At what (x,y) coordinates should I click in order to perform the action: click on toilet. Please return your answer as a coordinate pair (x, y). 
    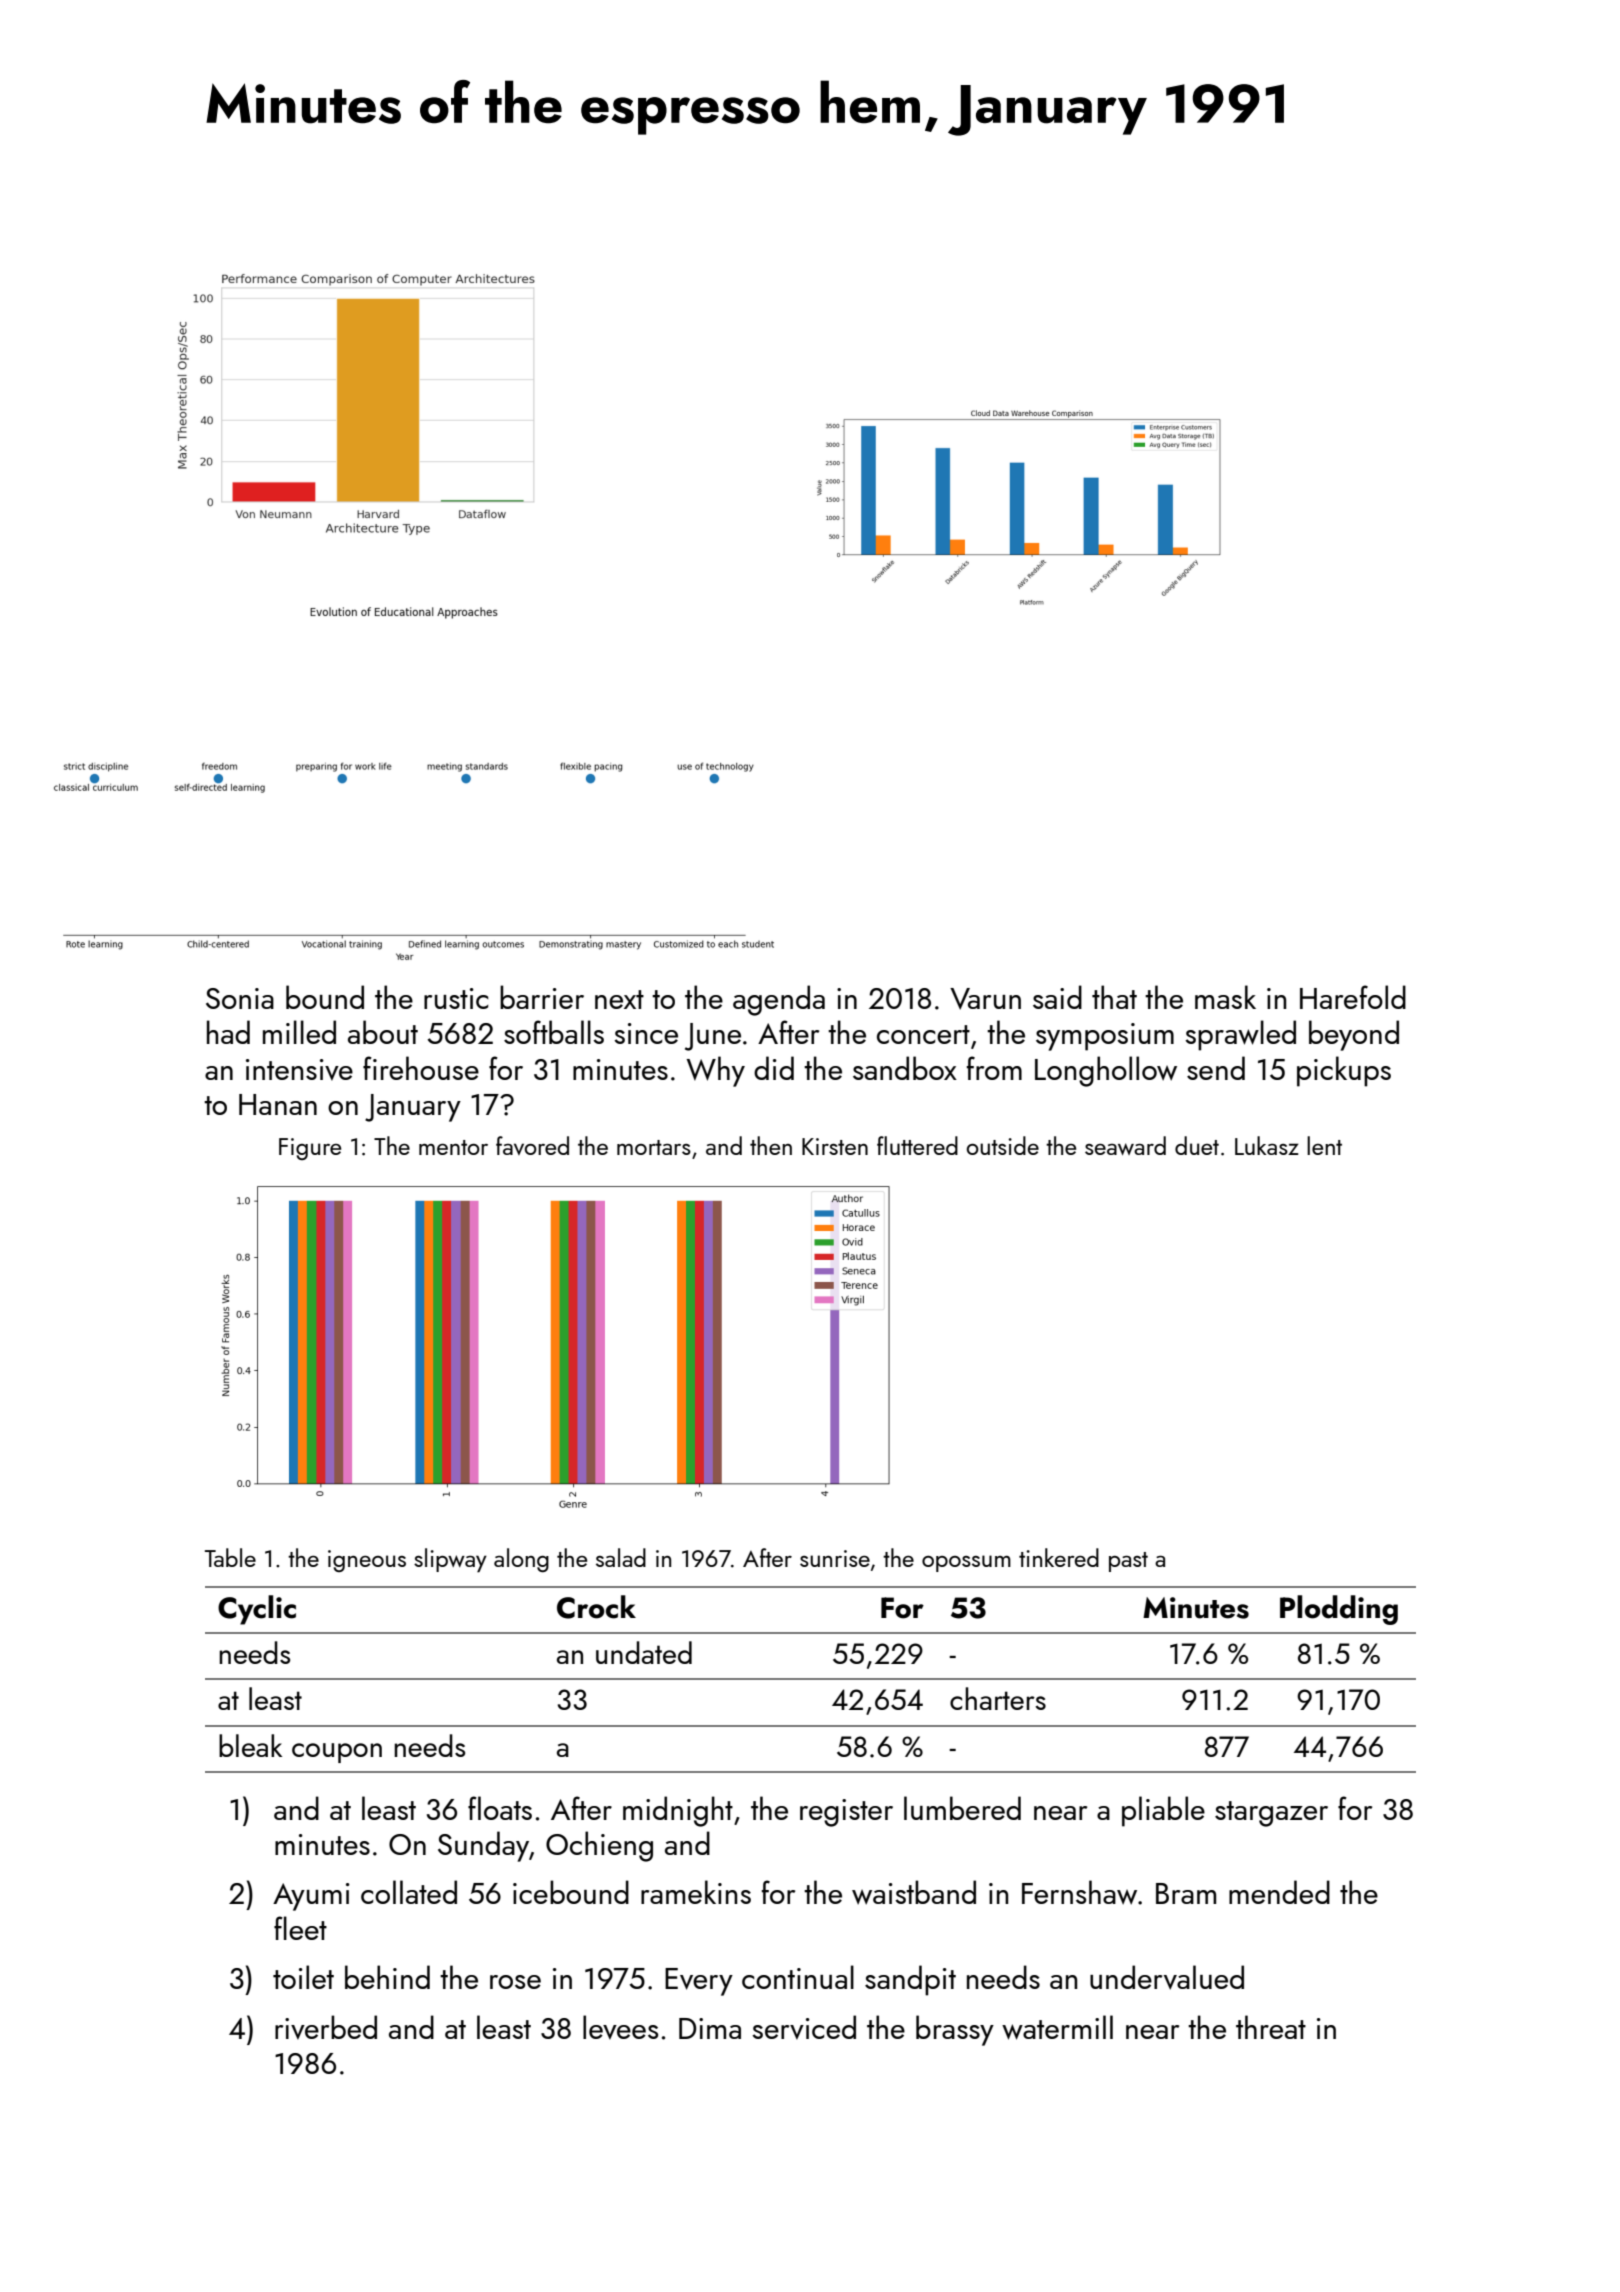
    Looking at the image, I should click on (303, 1977).
